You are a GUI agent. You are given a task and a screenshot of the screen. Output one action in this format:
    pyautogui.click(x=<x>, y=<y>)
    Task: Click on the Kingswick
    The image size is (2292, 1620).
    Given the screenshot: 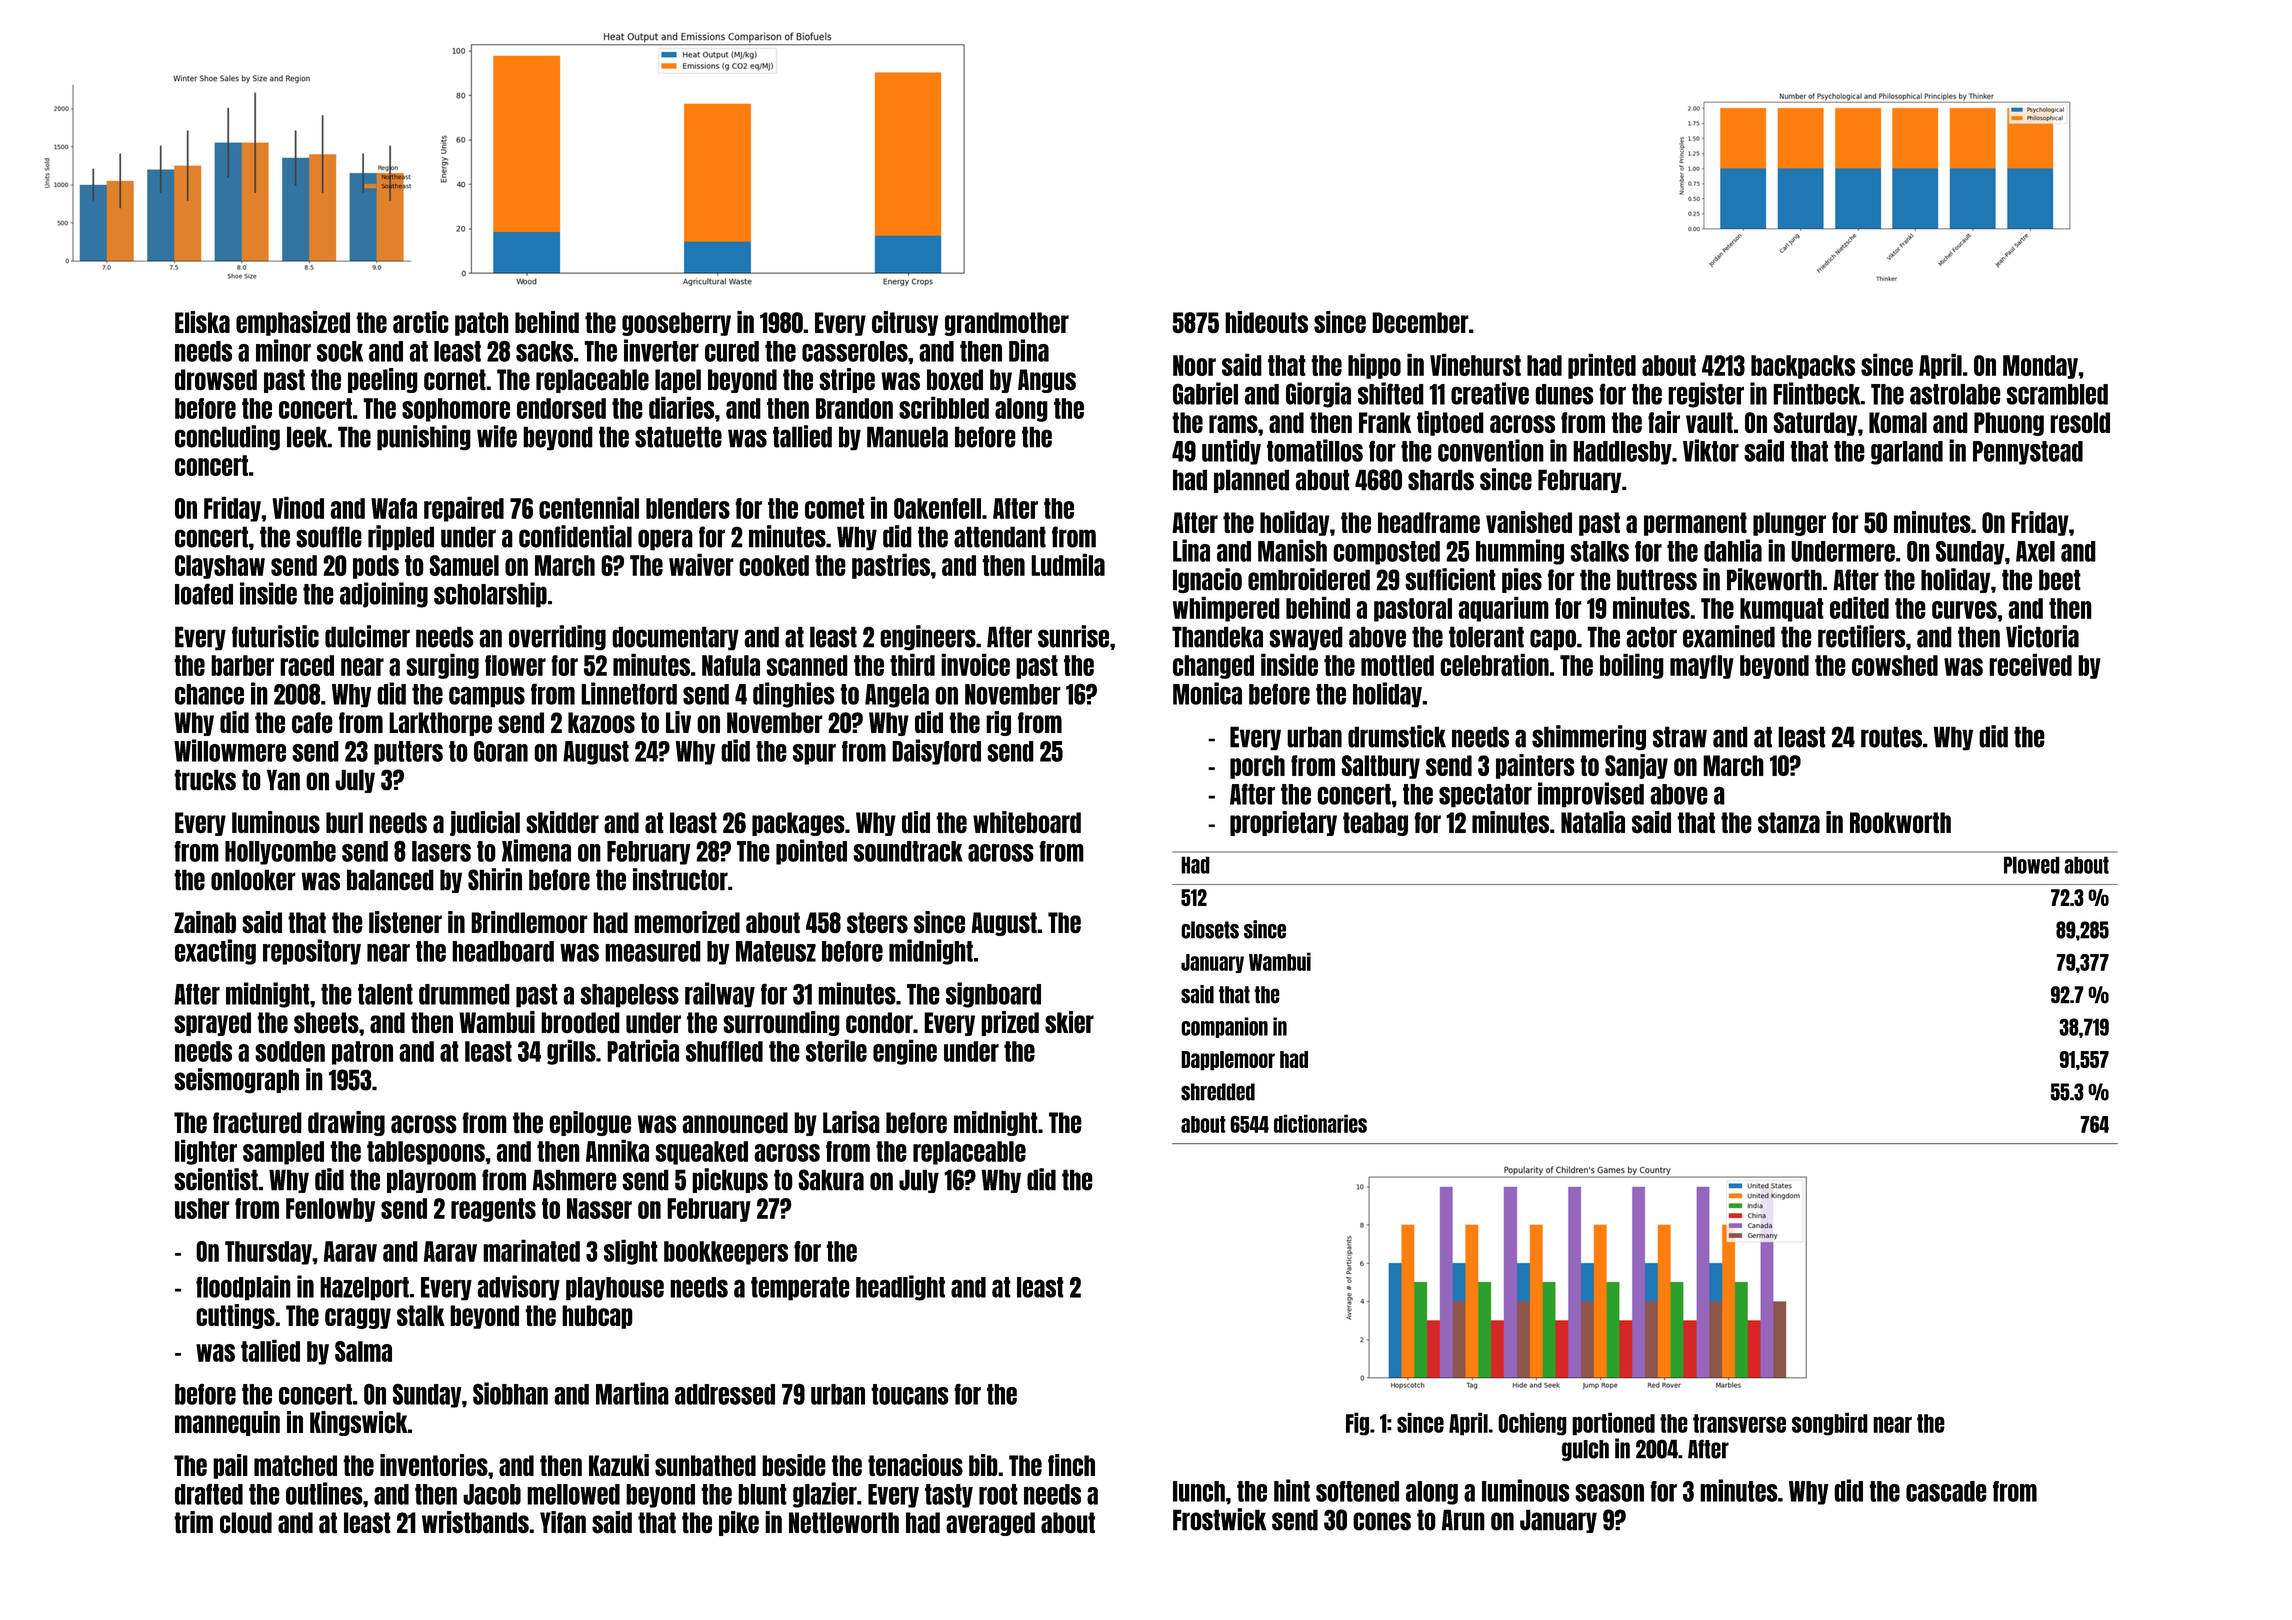 What is the action you would take?
    pyautogui.click(x=359, y=1423)
